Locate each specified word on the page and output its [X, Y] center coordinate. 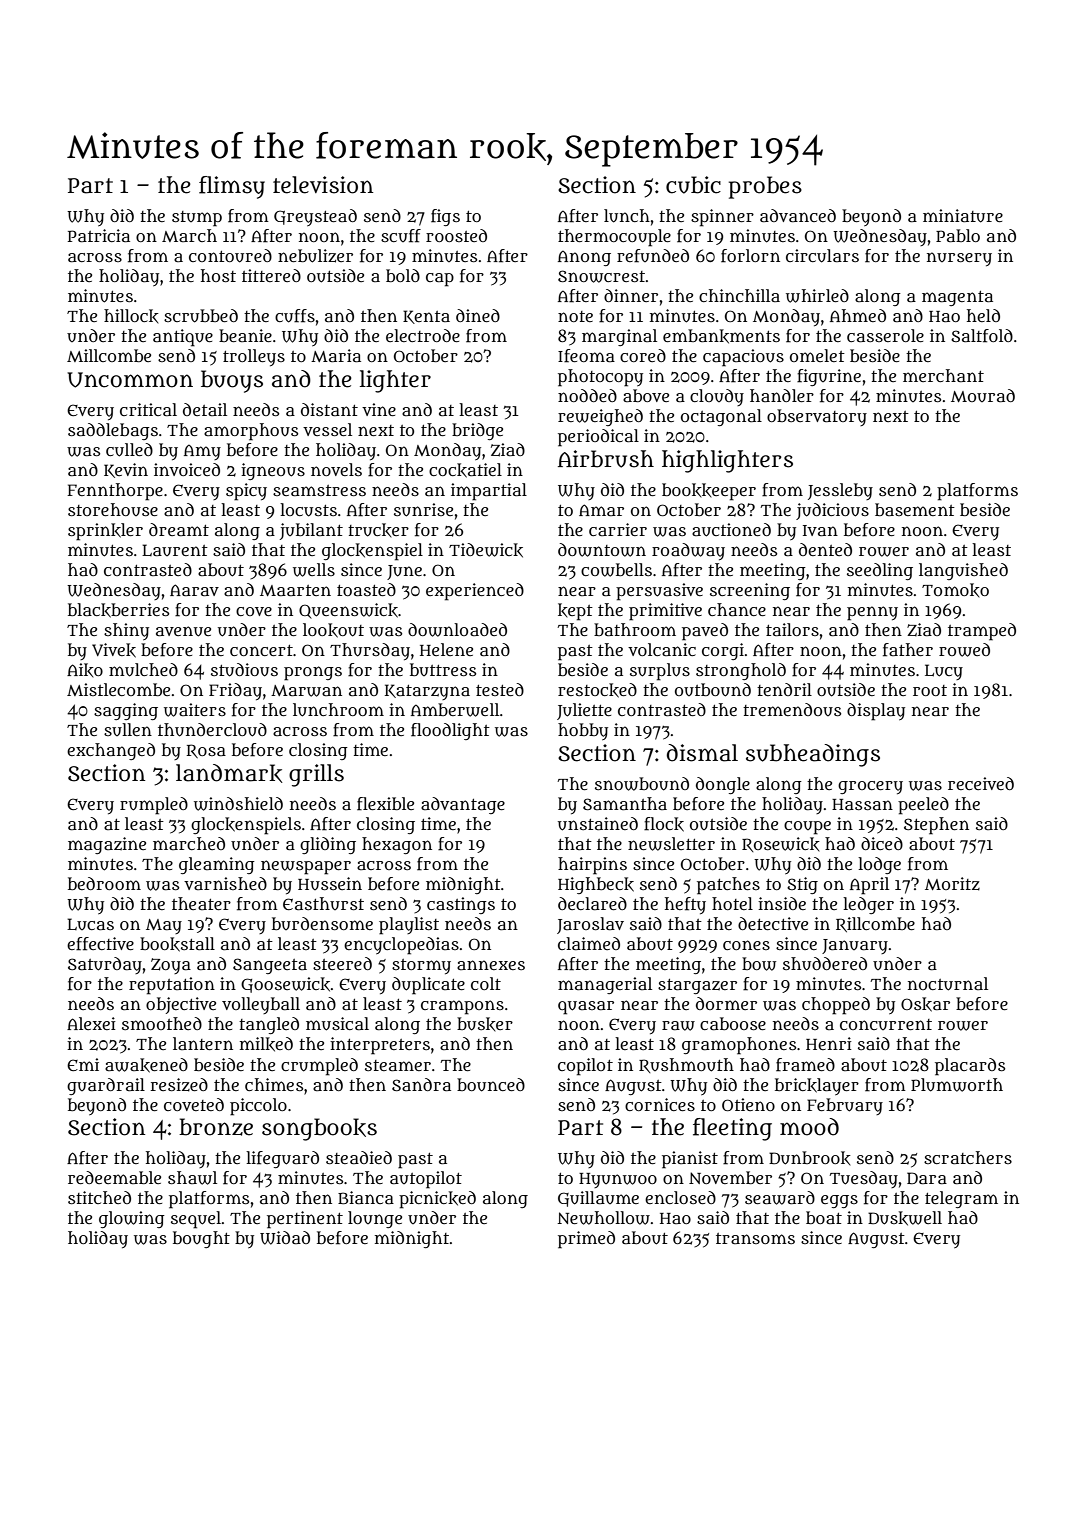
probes [765, 187]
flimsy [232, 187]
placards [970, 1067]
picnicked [437, 1200]
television [323, 185]
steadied [359, 1157]
